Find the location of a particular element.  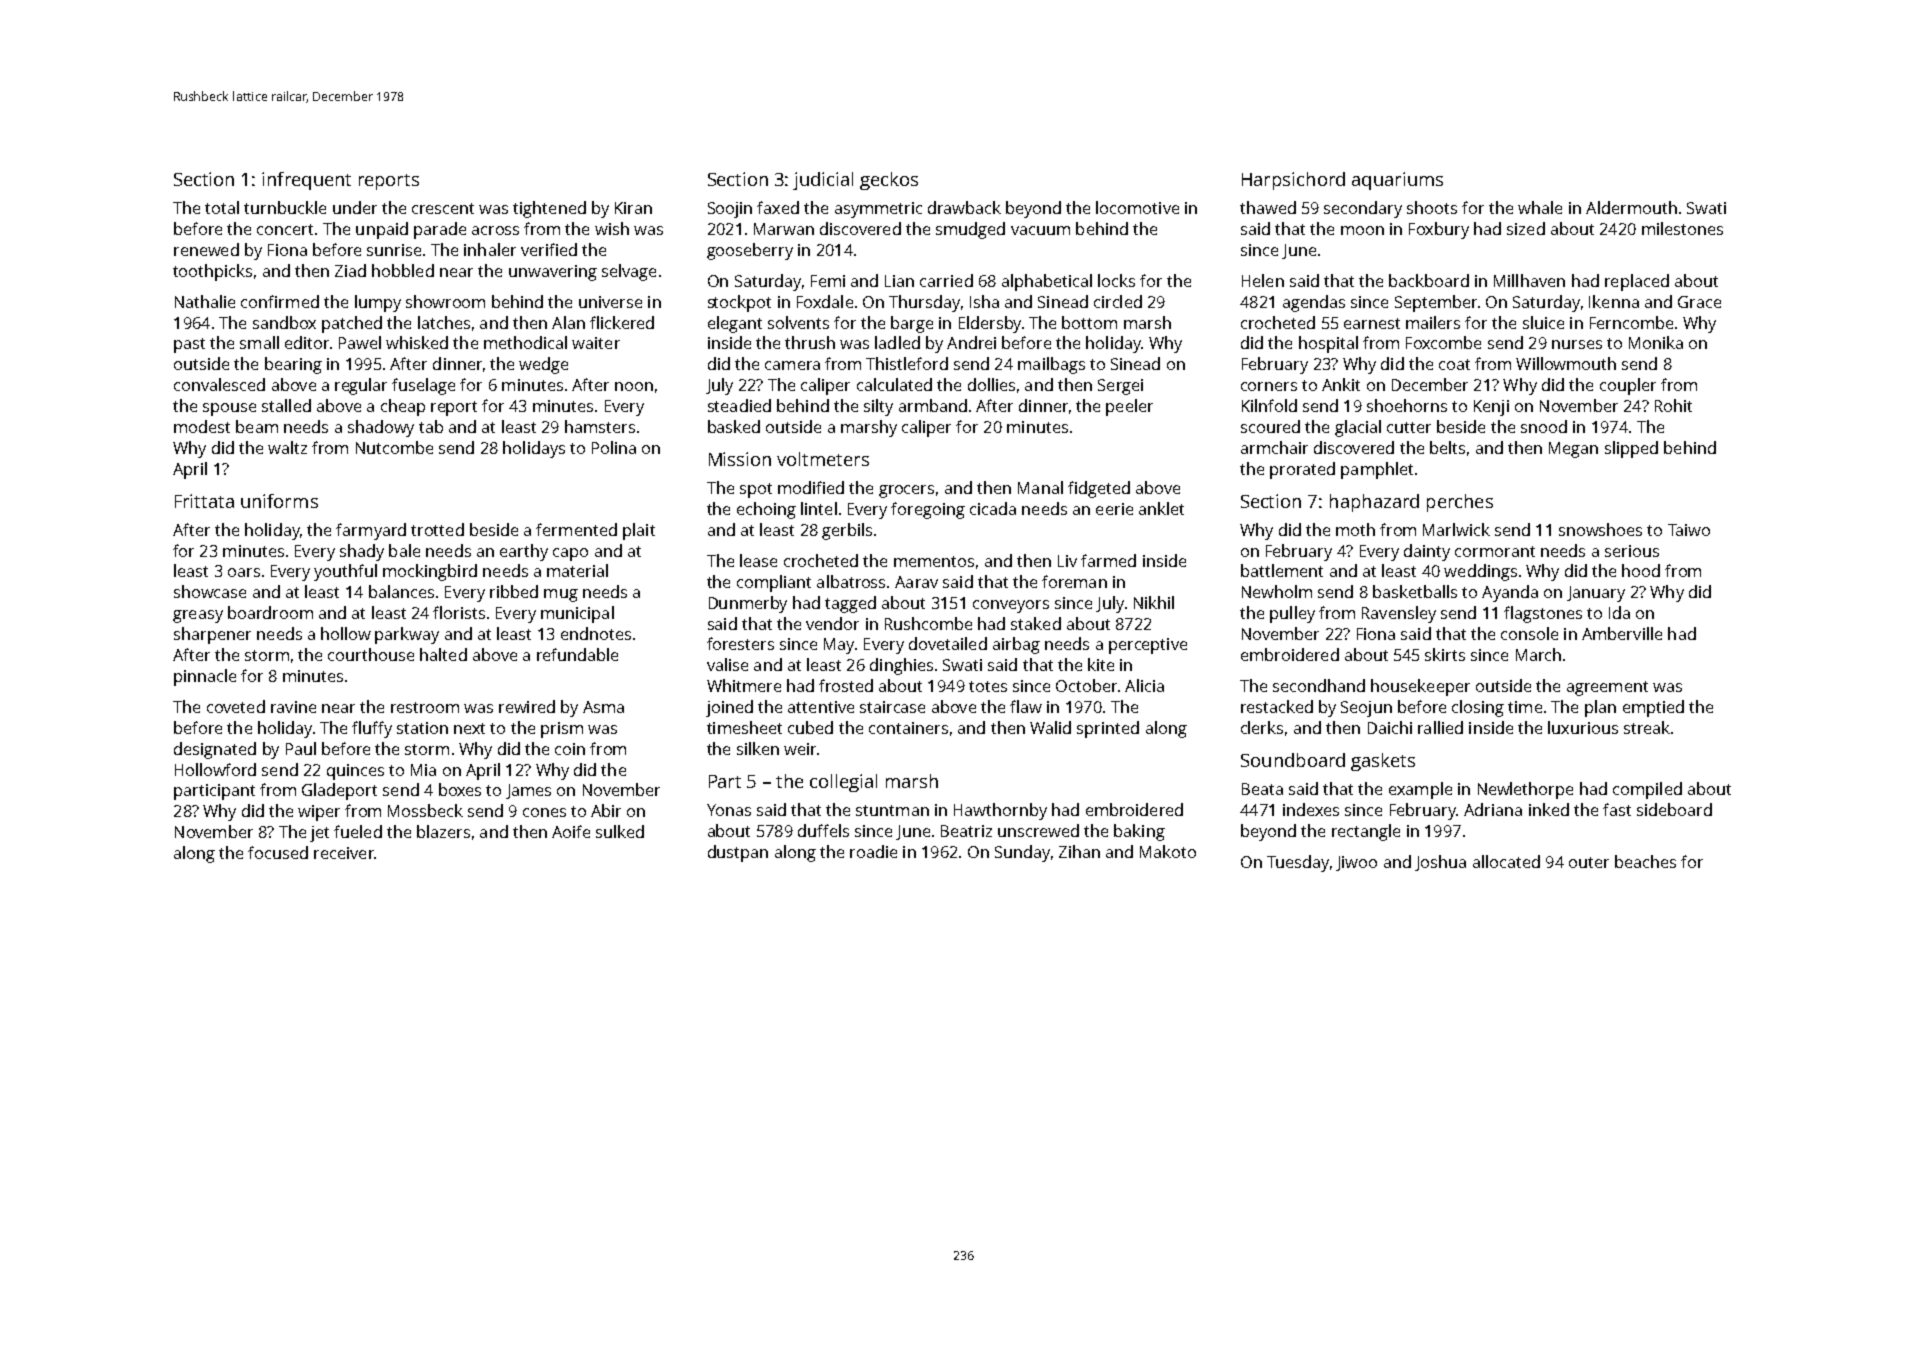

Newlethorpe is located at coordinates (1525, 790).
